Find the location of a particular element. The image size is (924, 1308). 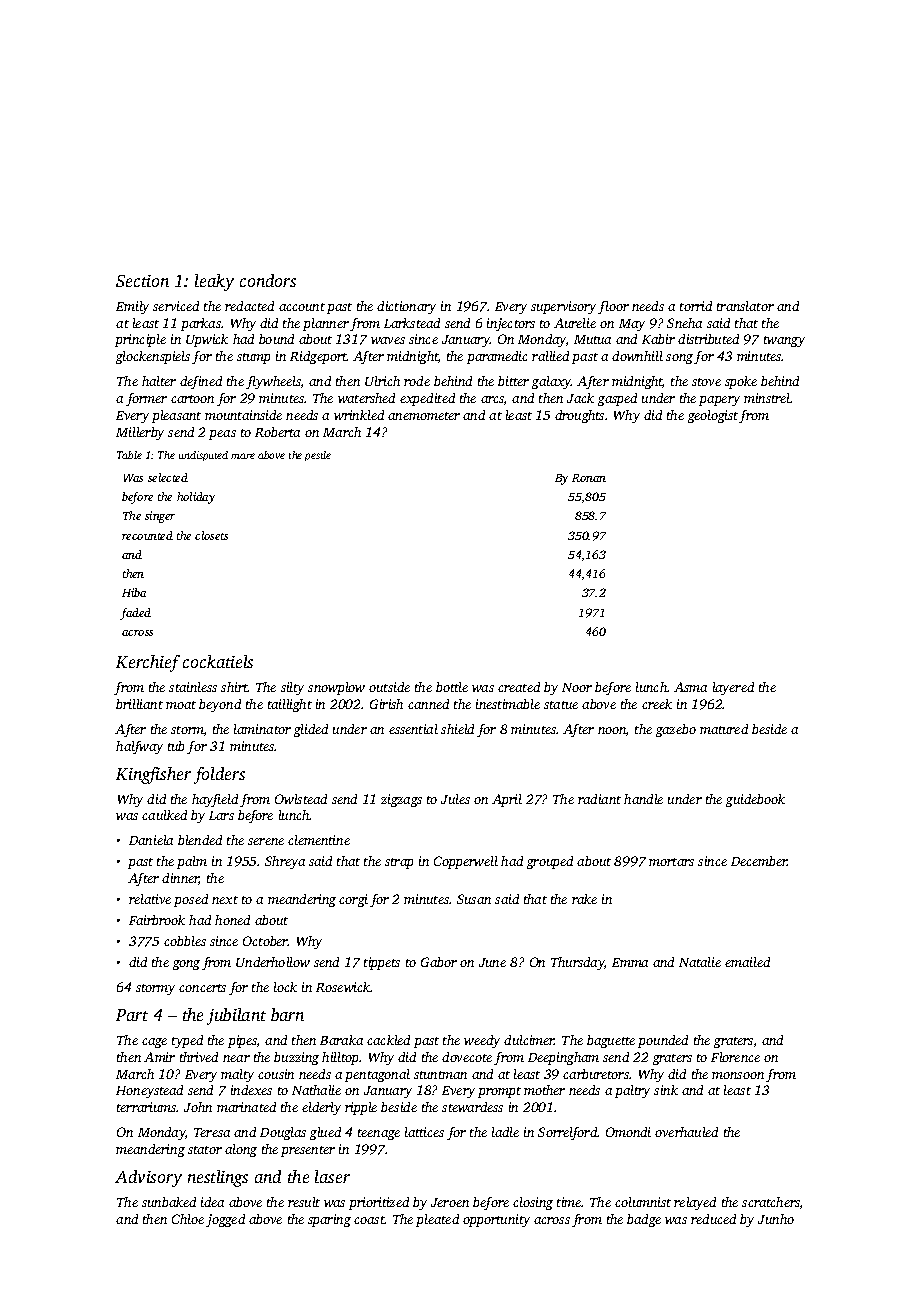

bottle is located at coordinates (452, 687).
